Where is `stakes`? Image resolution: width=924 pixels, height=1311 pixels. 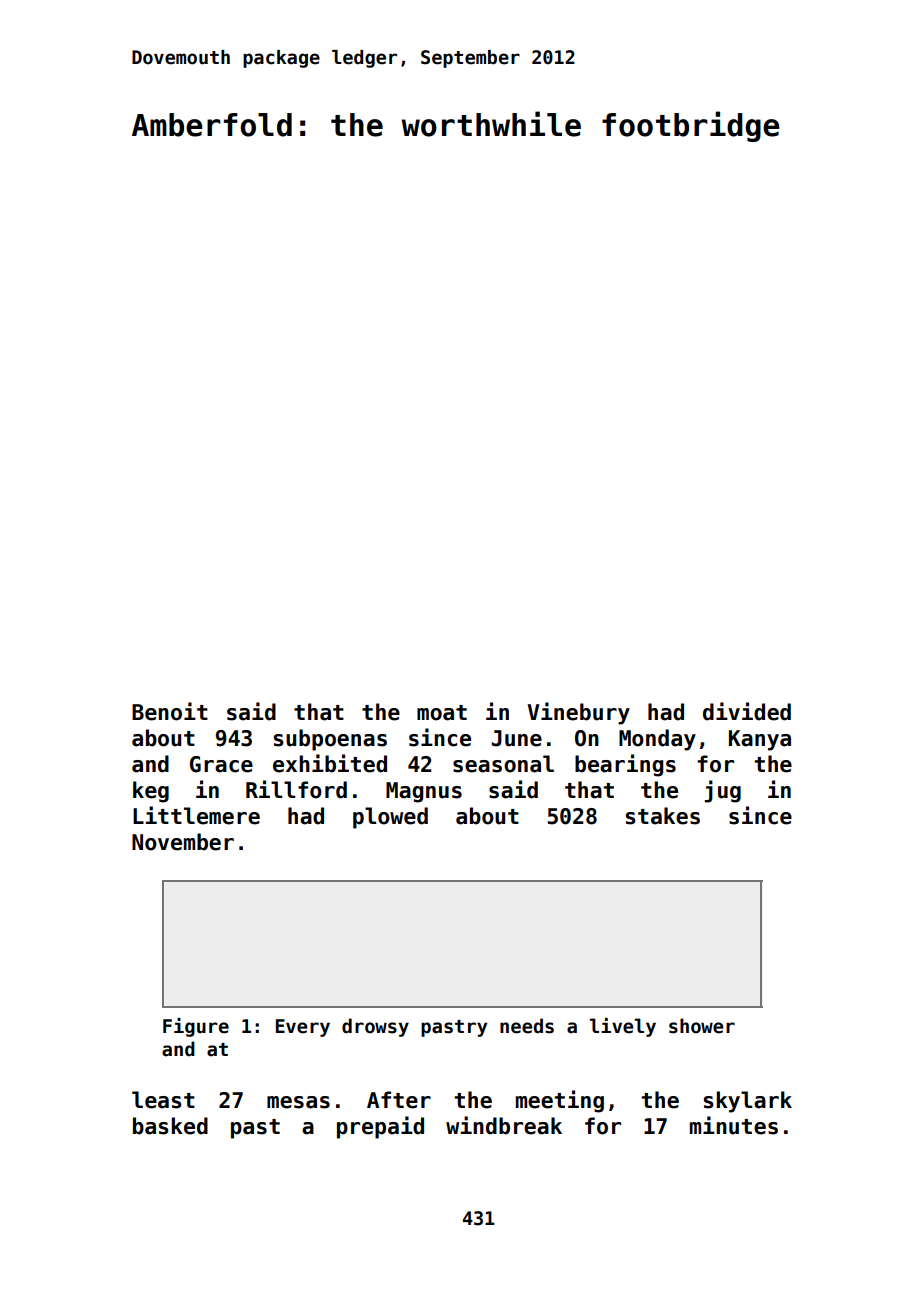
stakes is located at coordinates (662, 816).
